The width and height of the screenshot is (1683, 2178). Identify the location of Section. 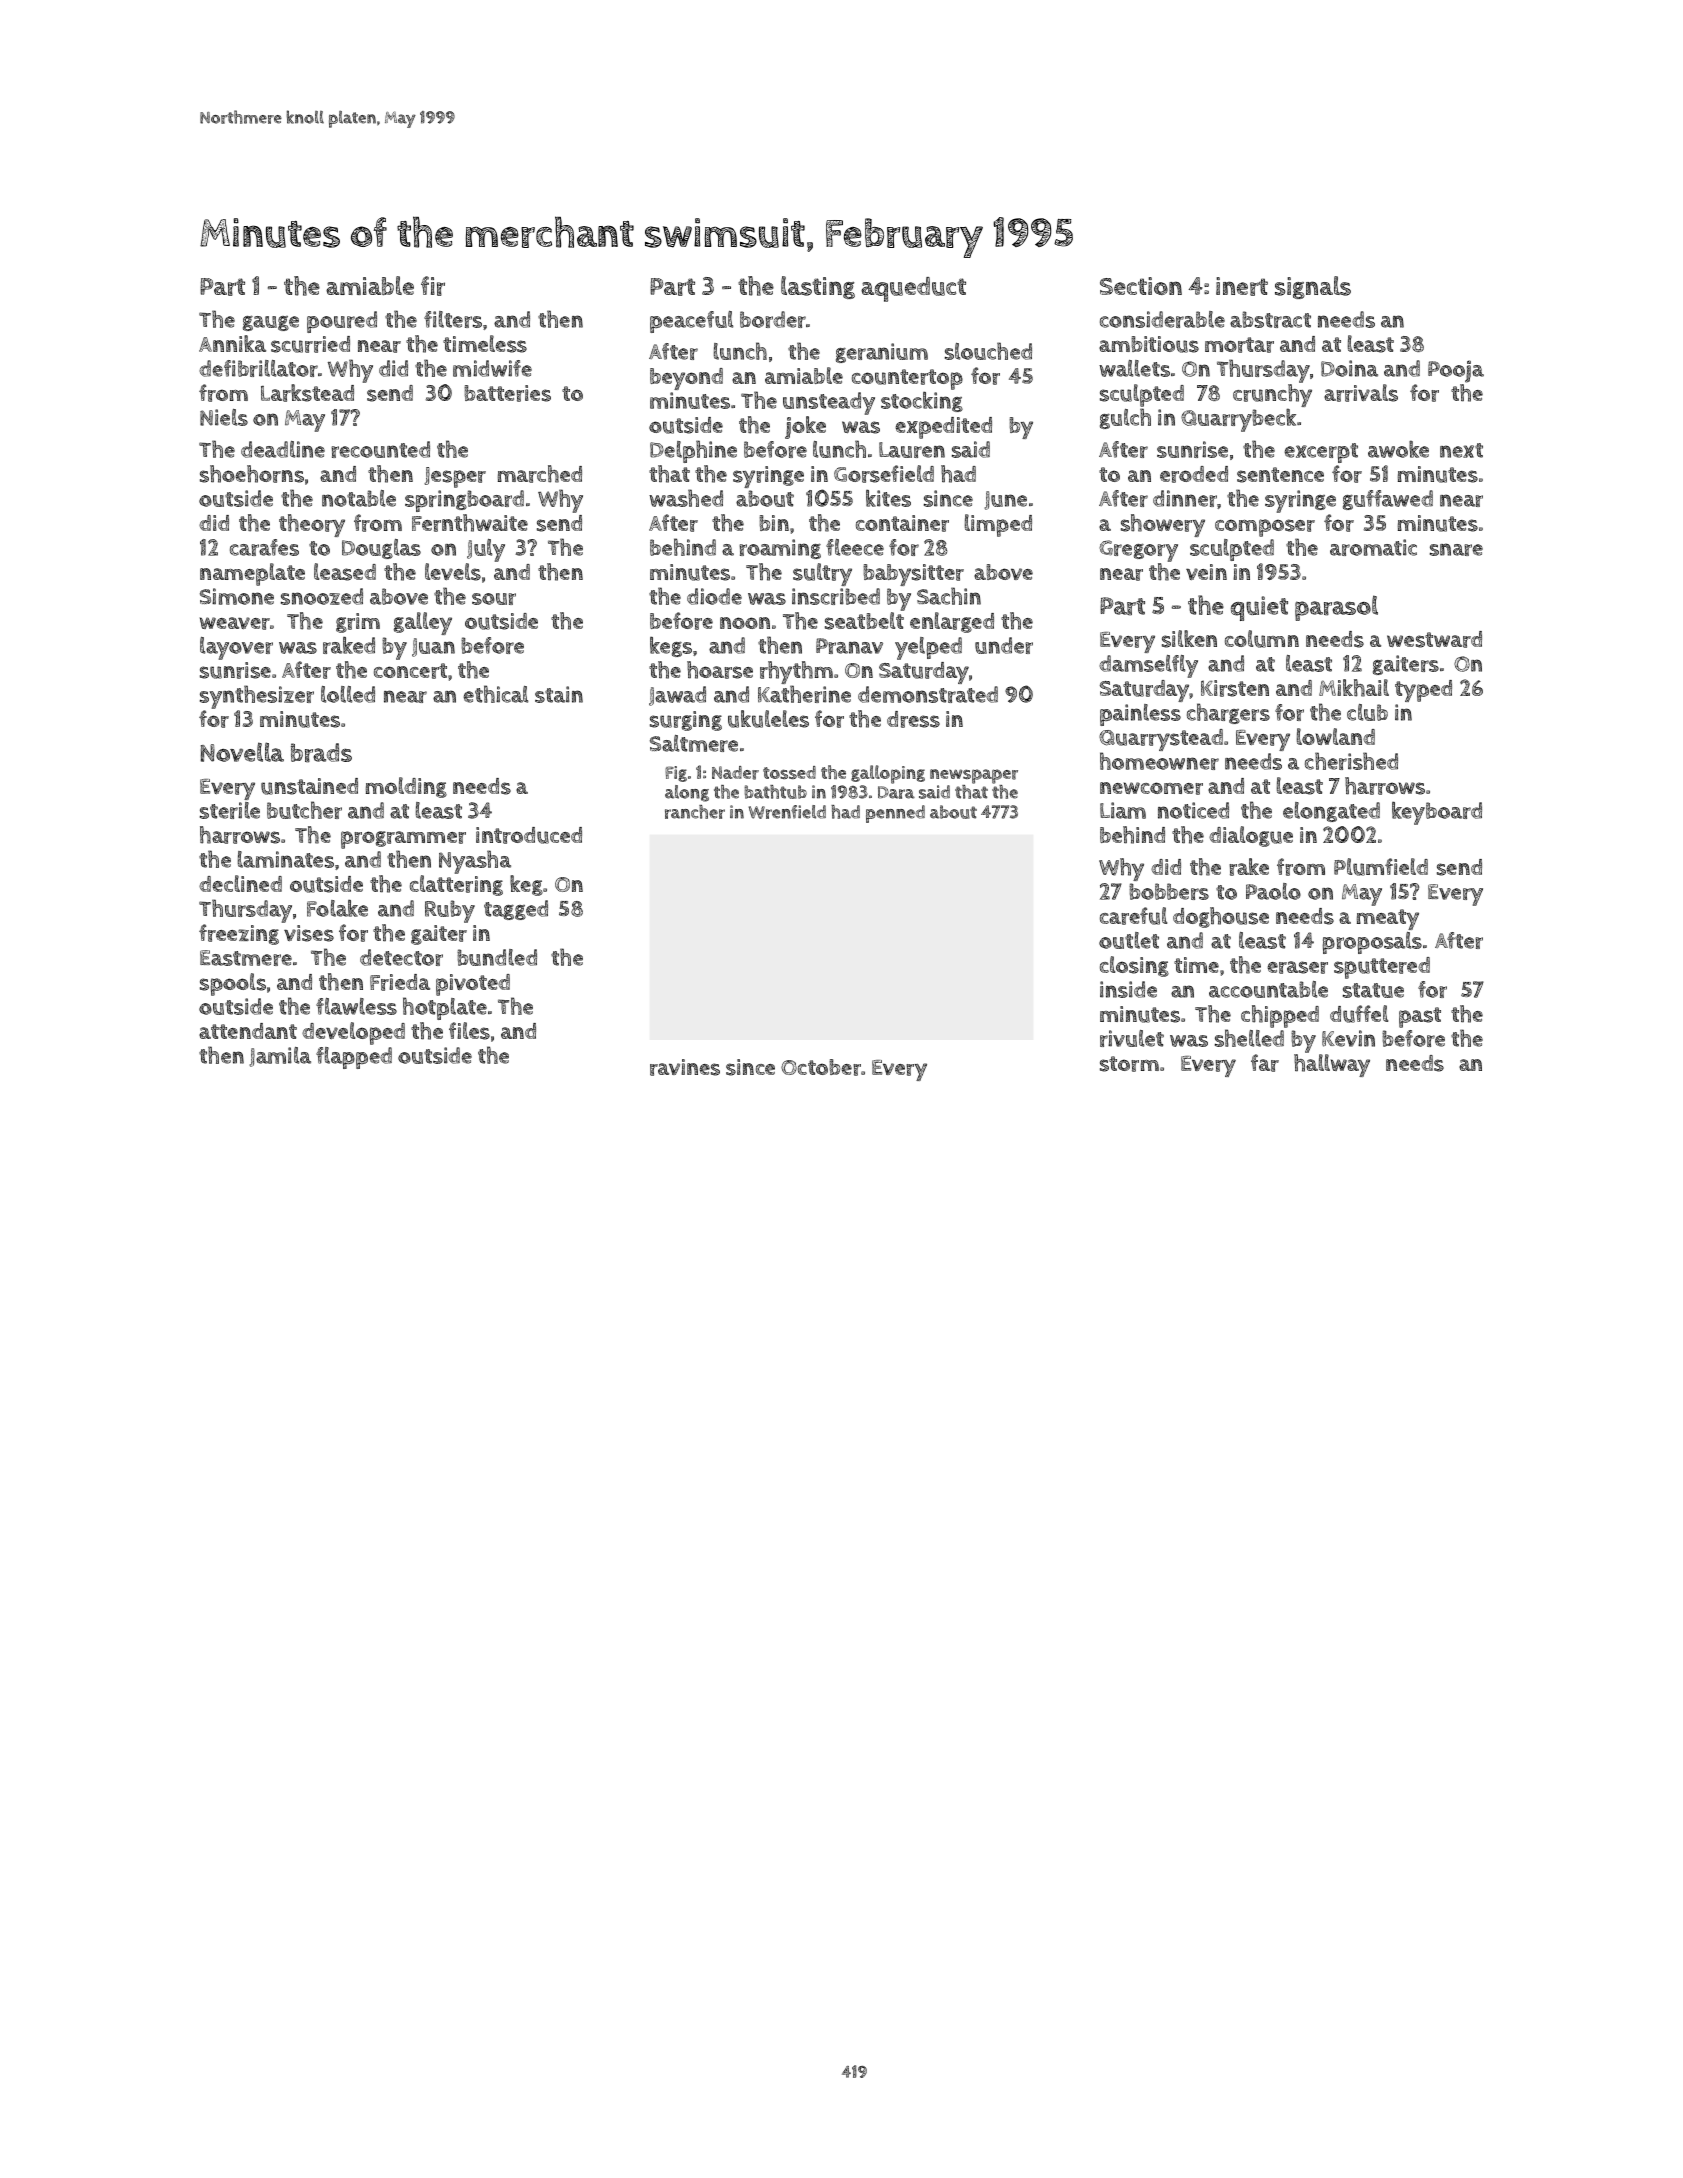
(1141, 286).
